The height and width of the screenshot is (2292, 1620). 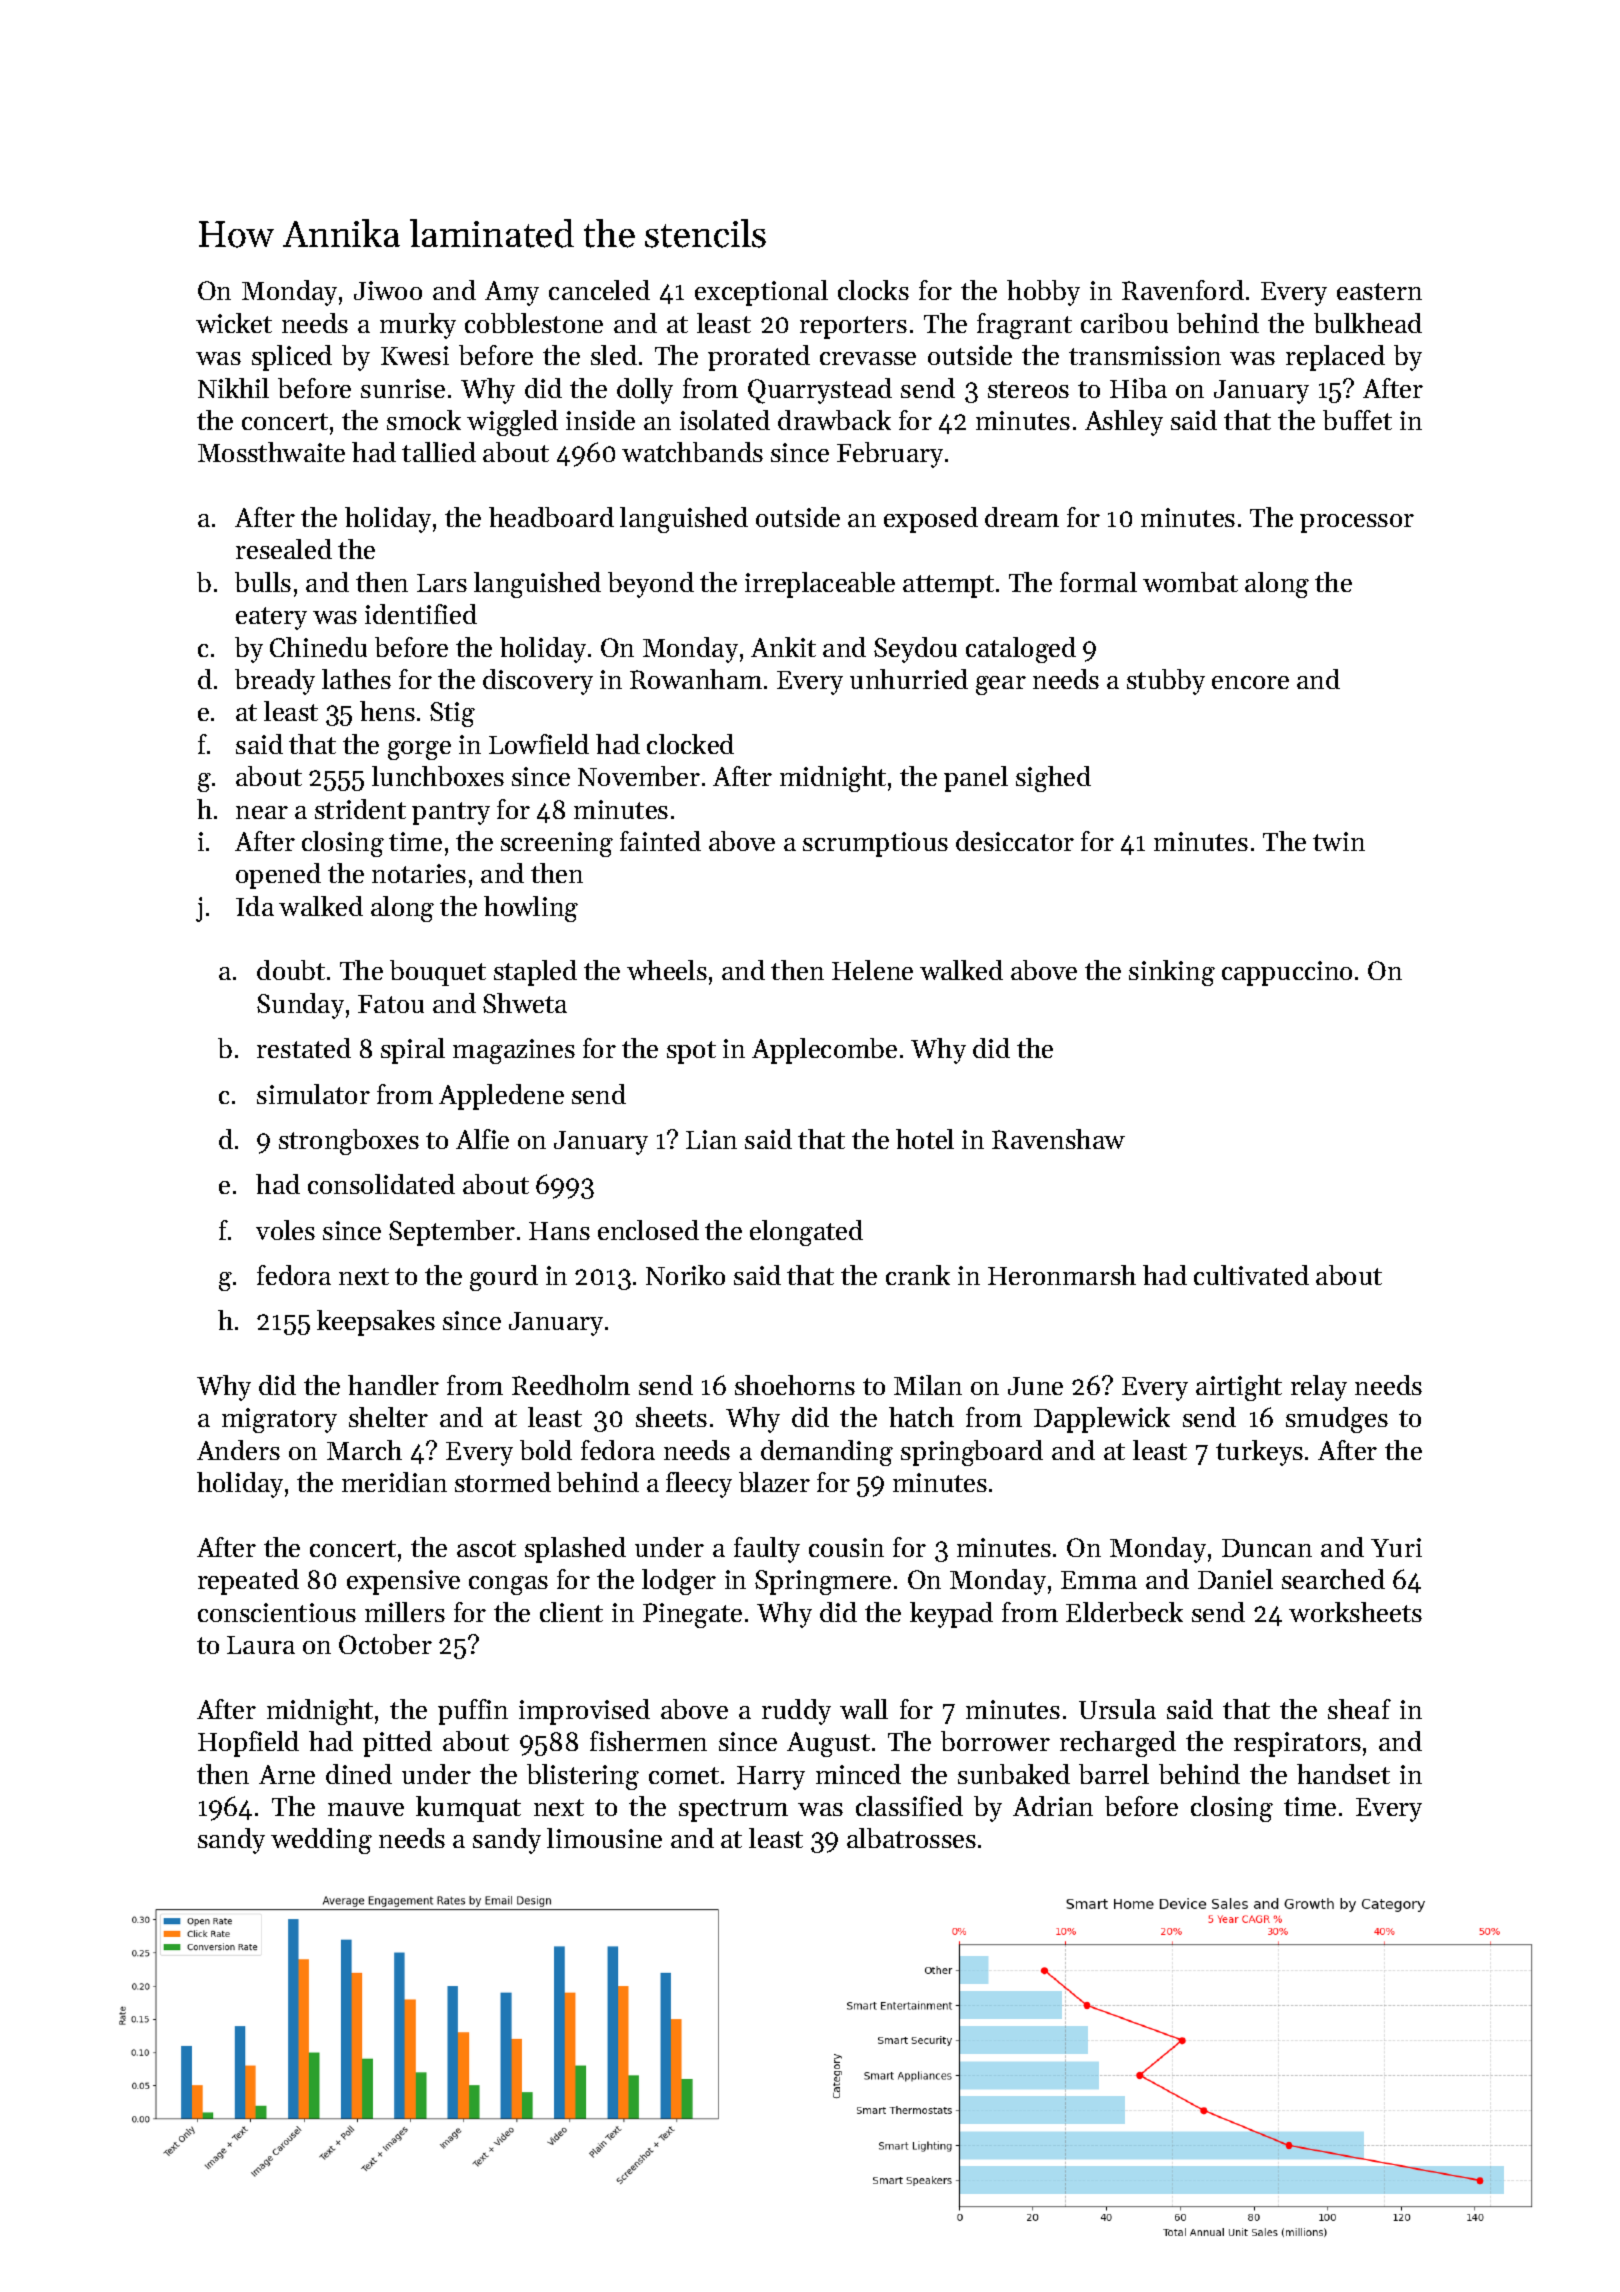 What do you see at coordinates (1117, 1709) in the screenshot?
I see `Ursula` at bounding box center [1117, 1709].
